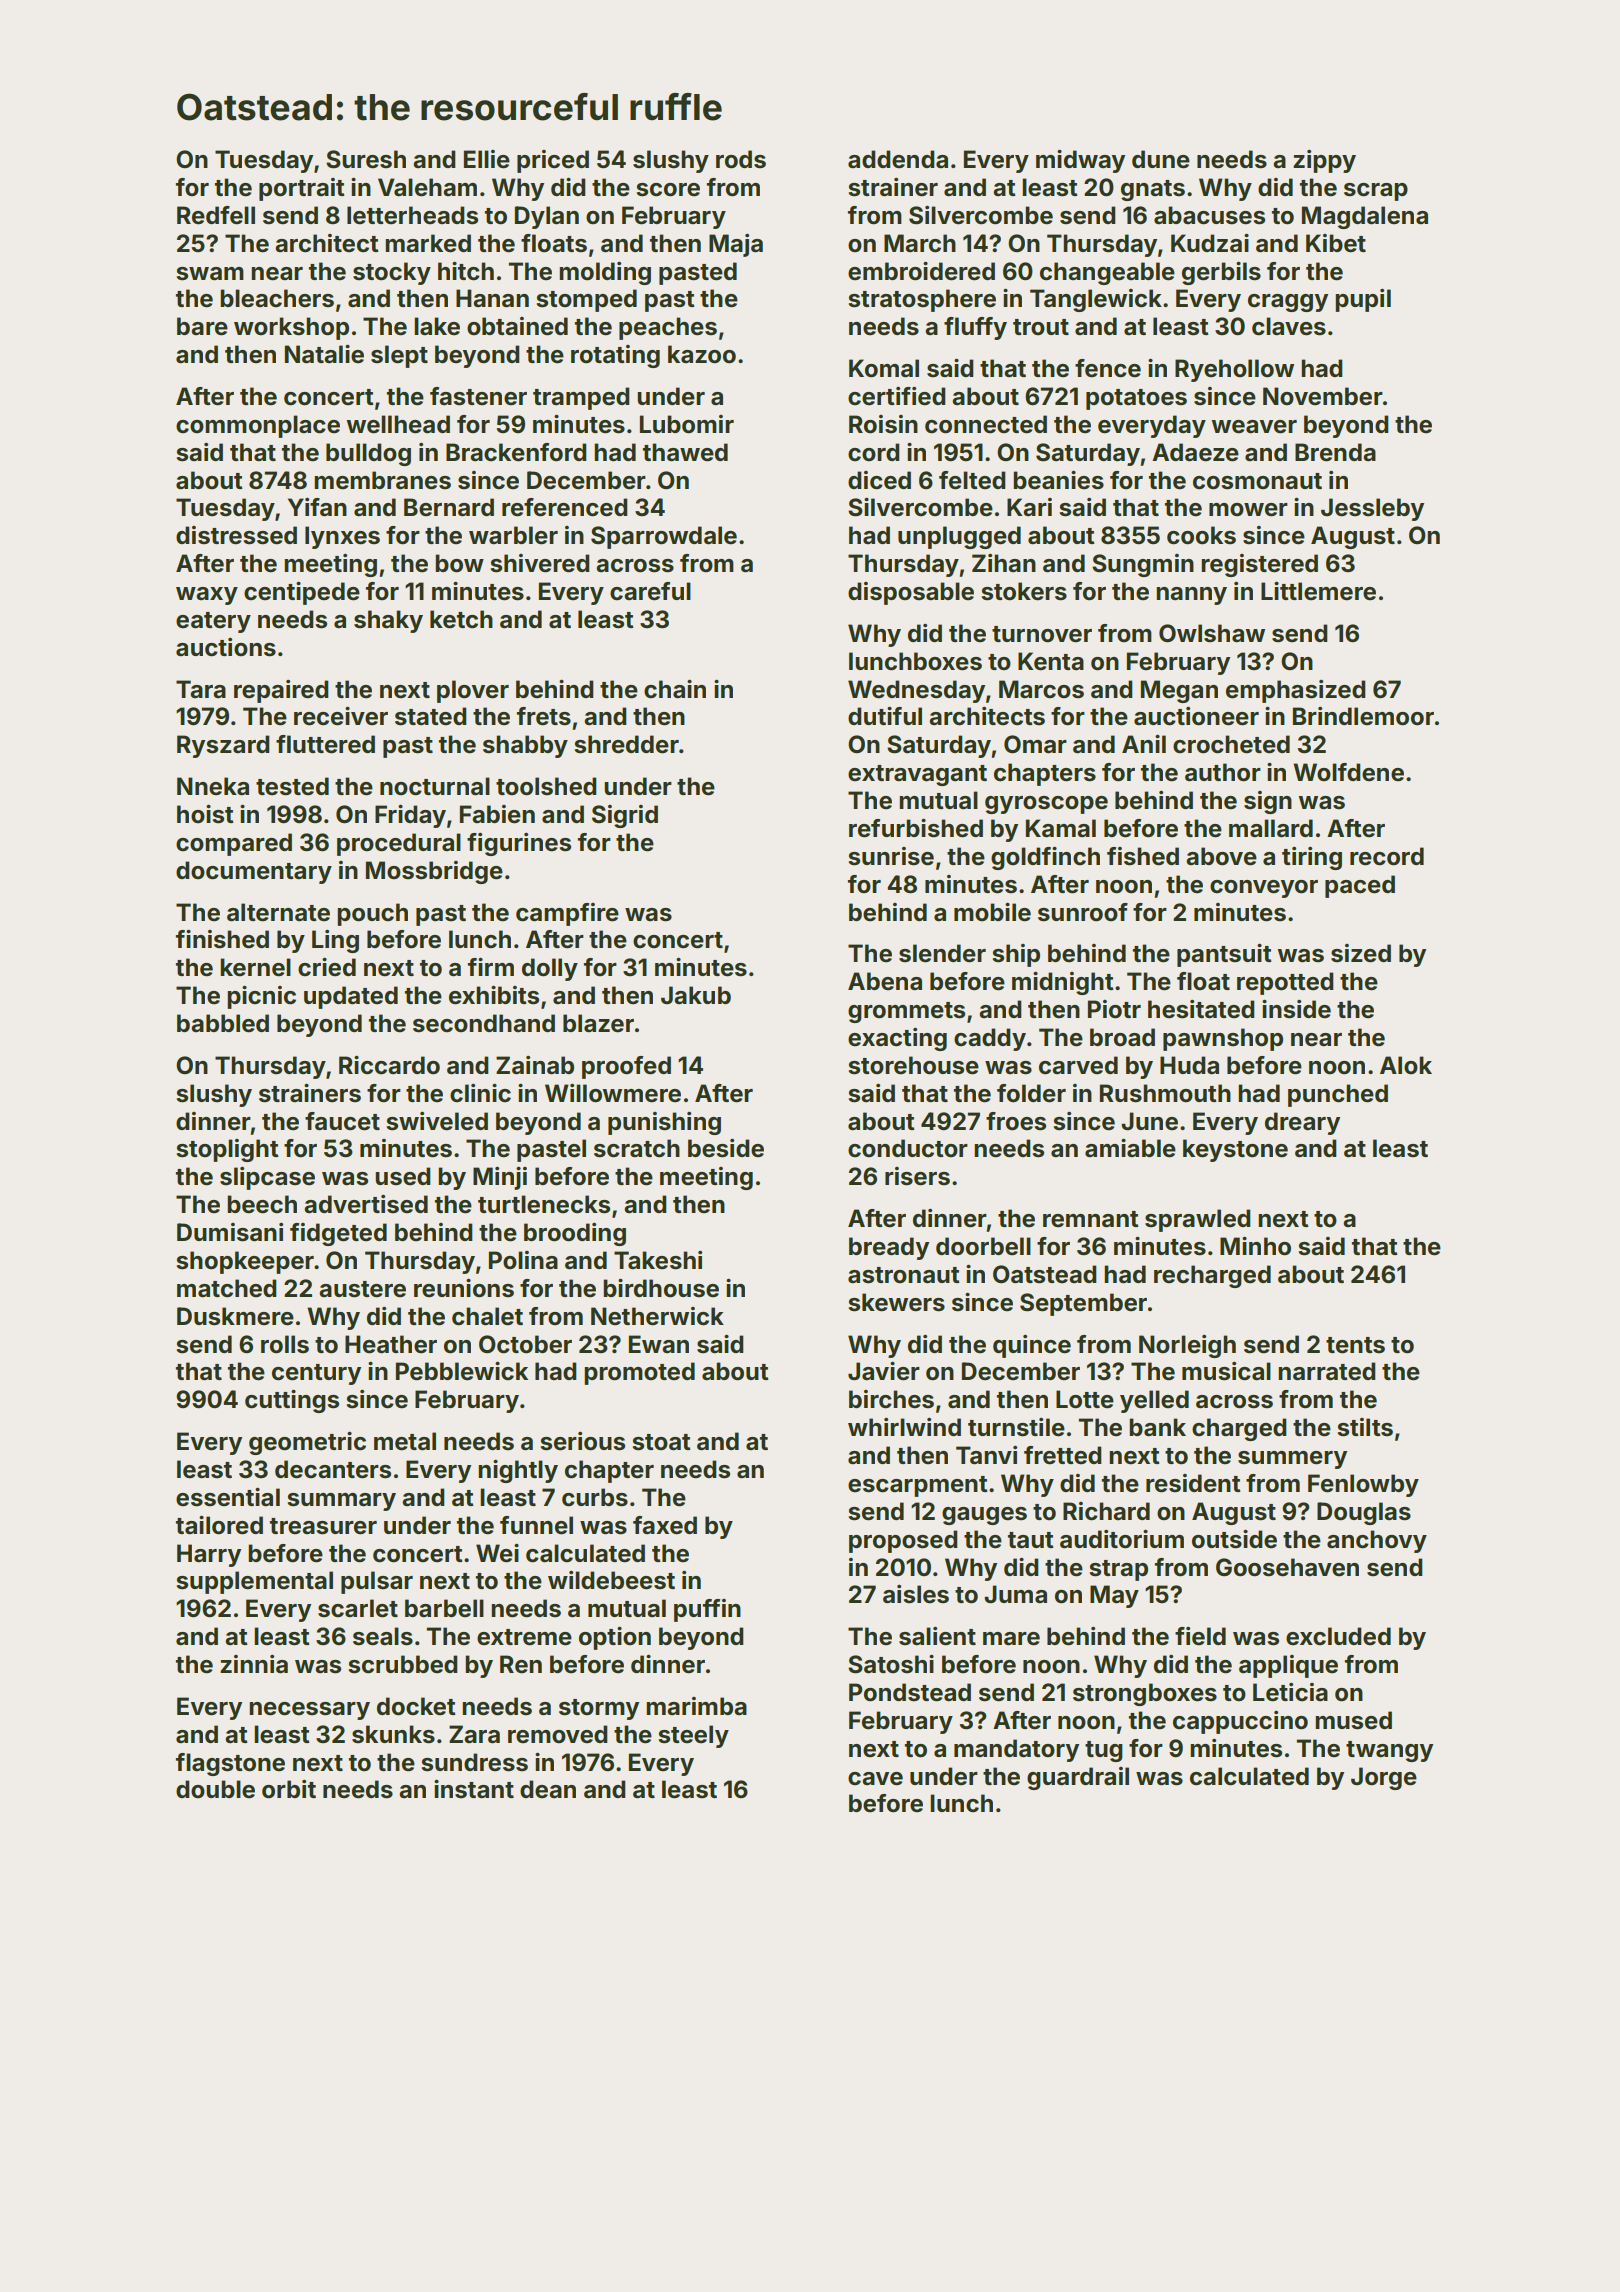  What do you see at coordinates (1189, 1065) in the image?
I see `Huda` at bounding box center [1189, 1065].
